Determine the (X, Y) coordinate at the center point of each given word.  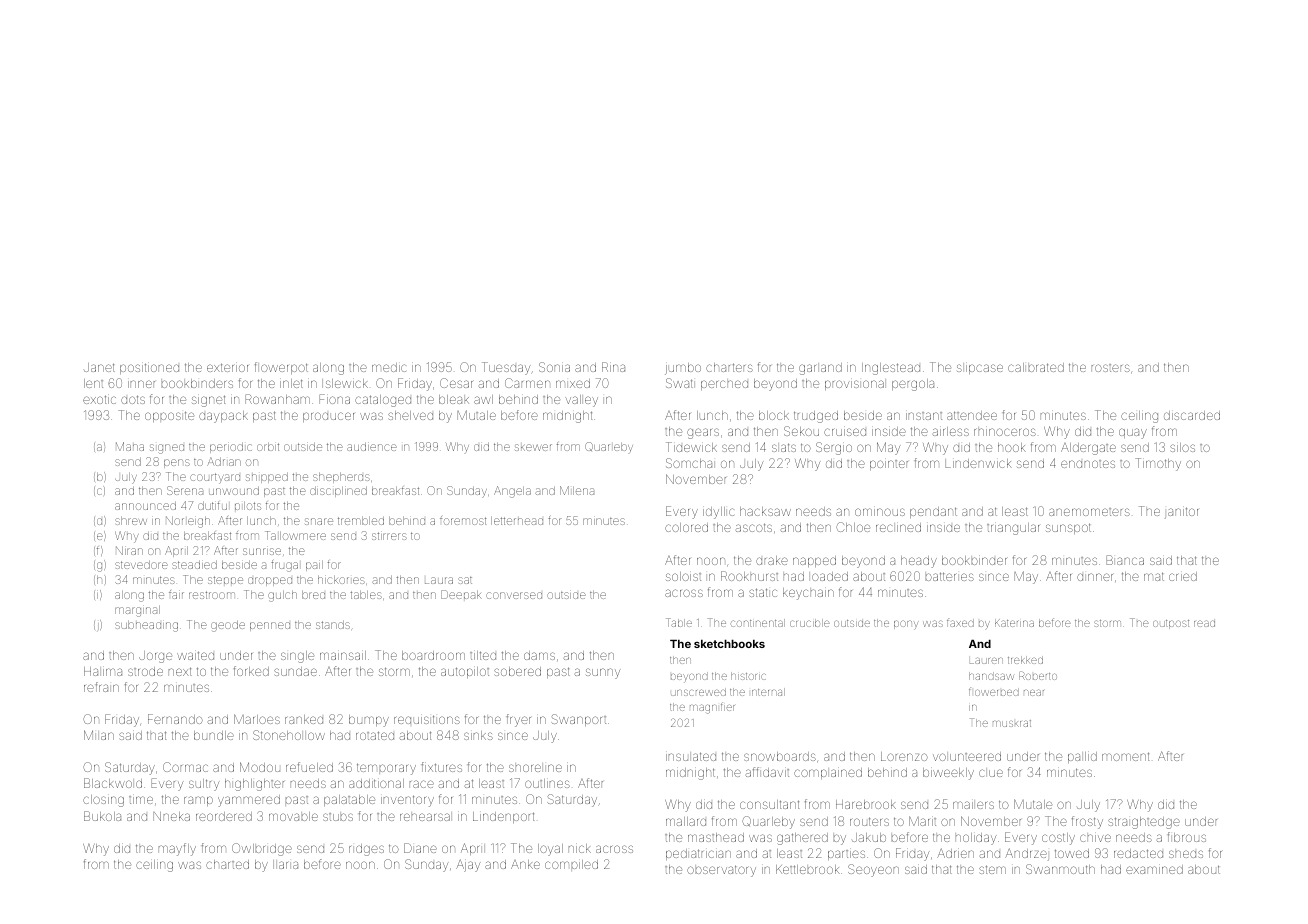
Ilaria (285, 864)
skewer (533, 447)
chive (1095, 838)
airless (951, 431)
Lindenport (503, 817)
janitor (1181, 512)
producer (328, 417)
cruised (845, 432)
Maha (130, 446)
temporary (386, 769)
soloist (683, 576)
